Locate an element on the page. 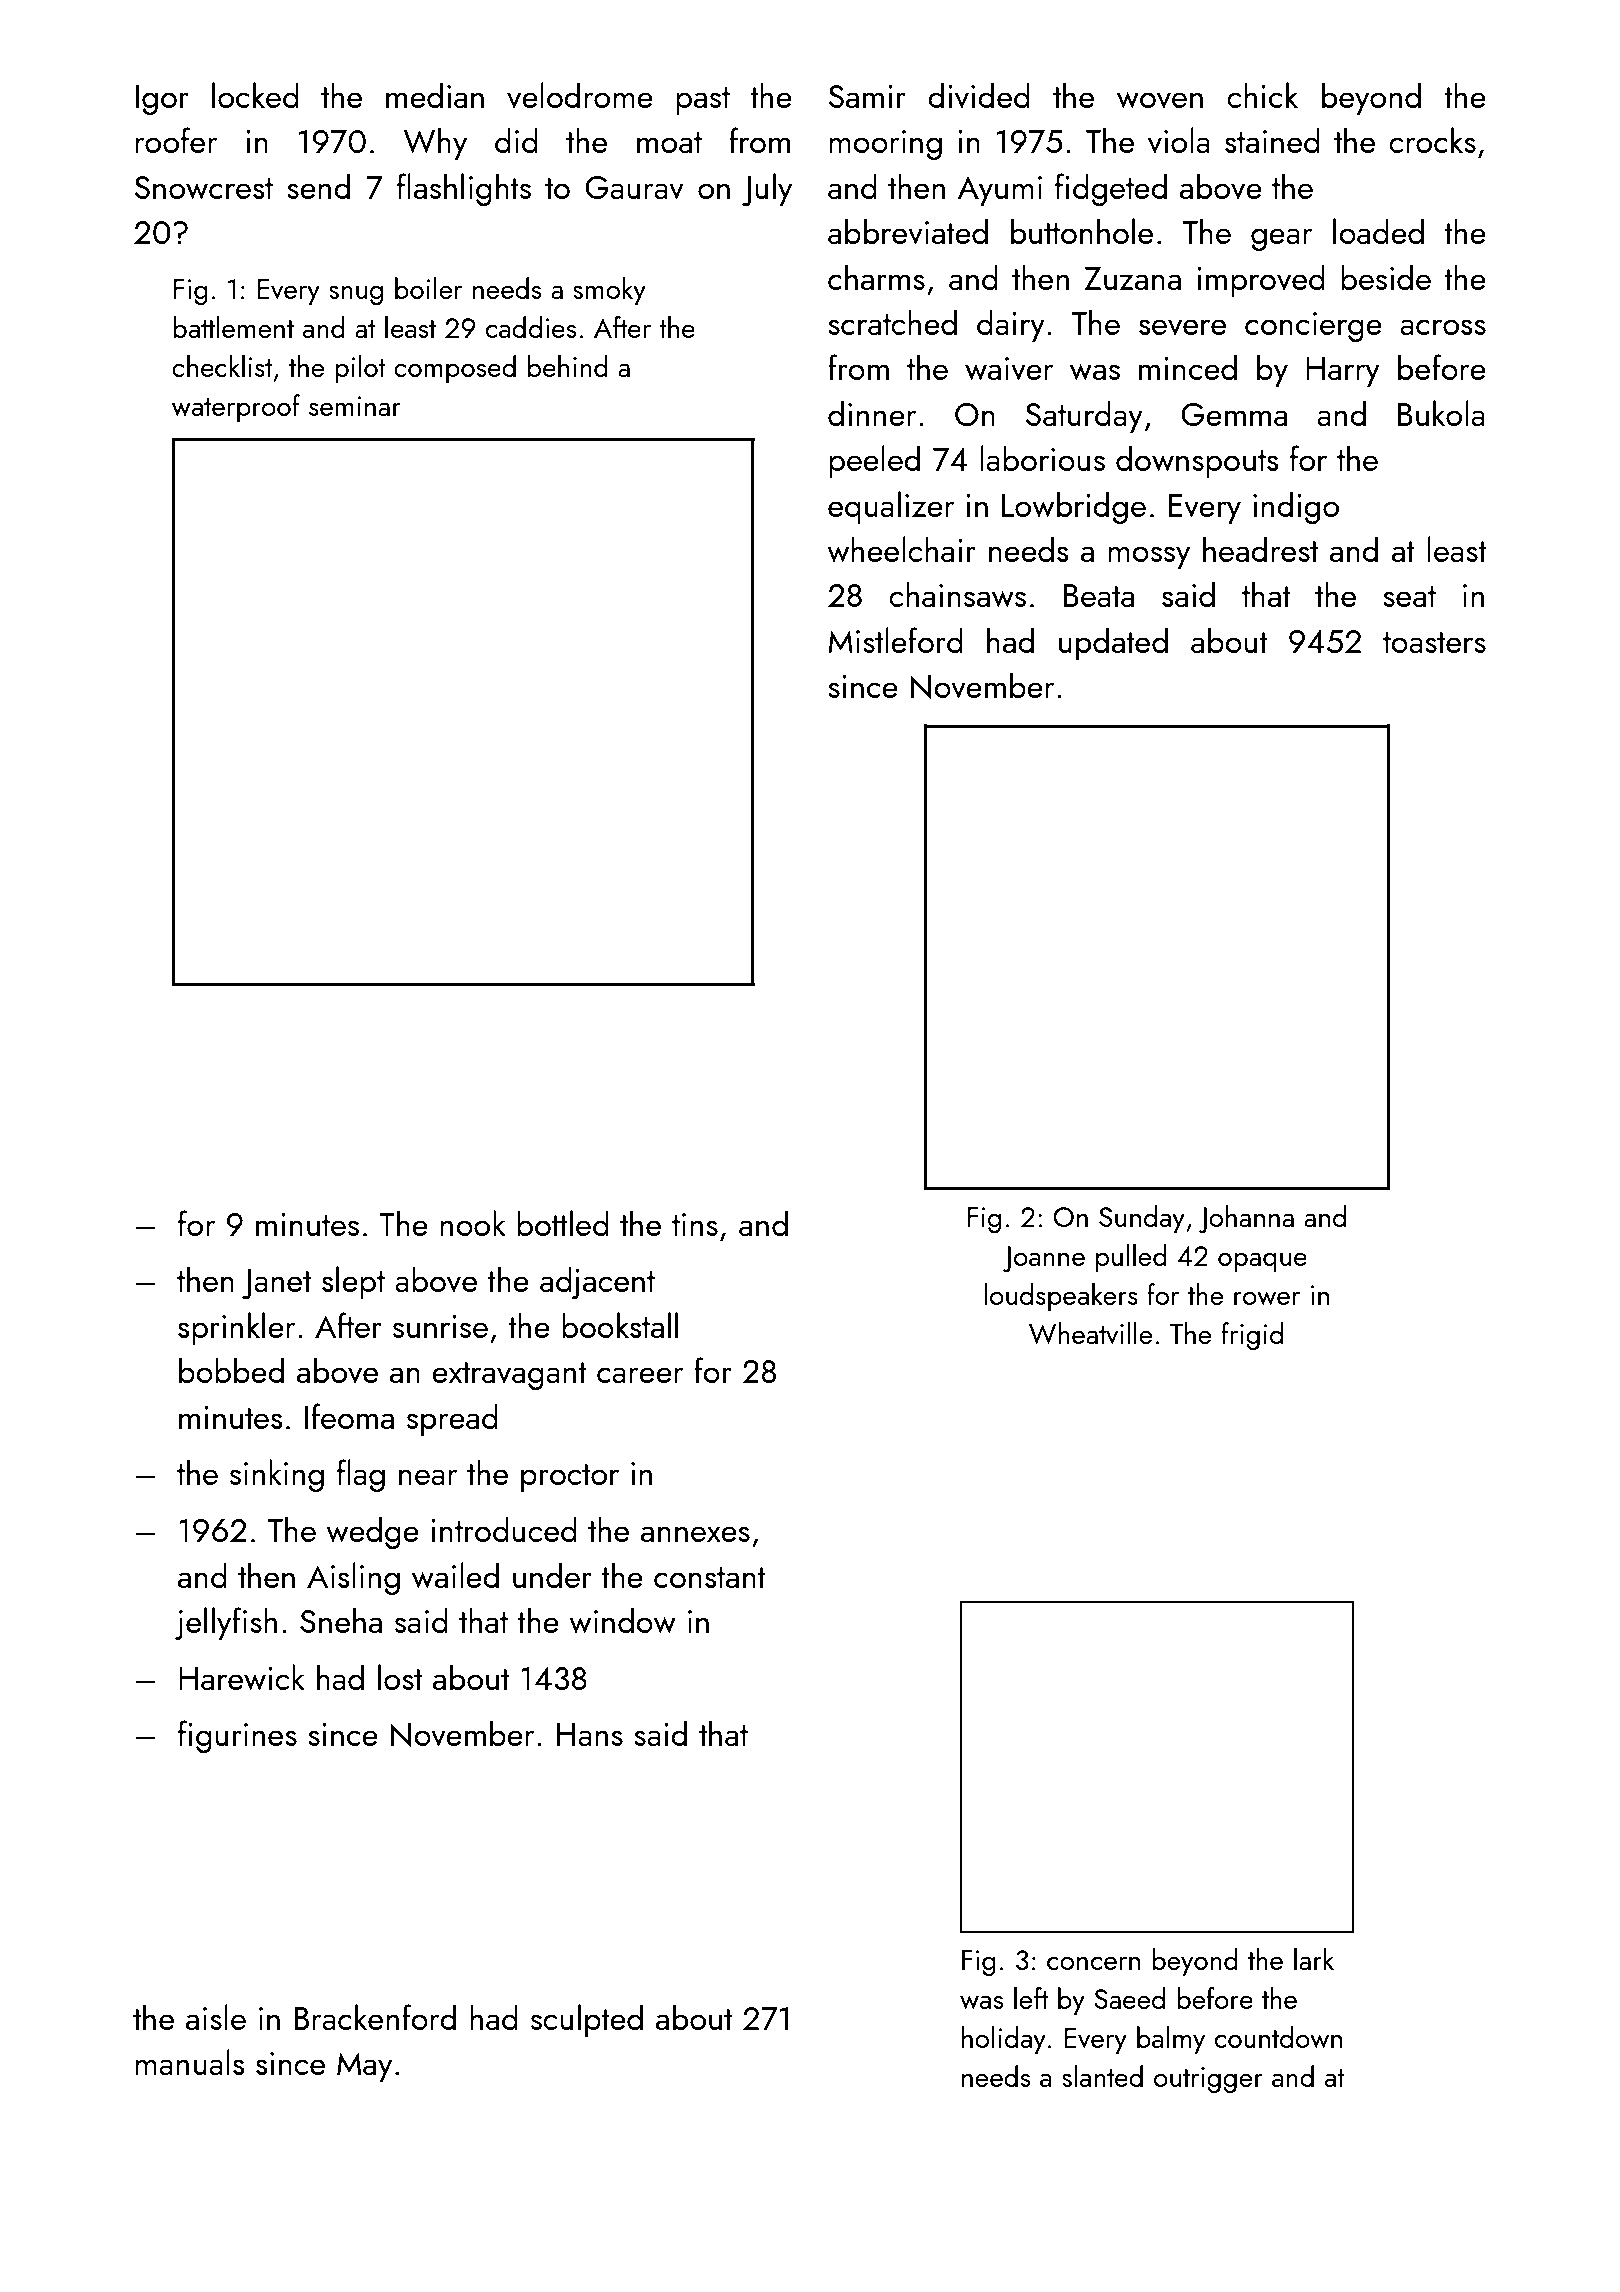 The image size is (1620, 2292). constant is located at coordinates (710, 1577).
